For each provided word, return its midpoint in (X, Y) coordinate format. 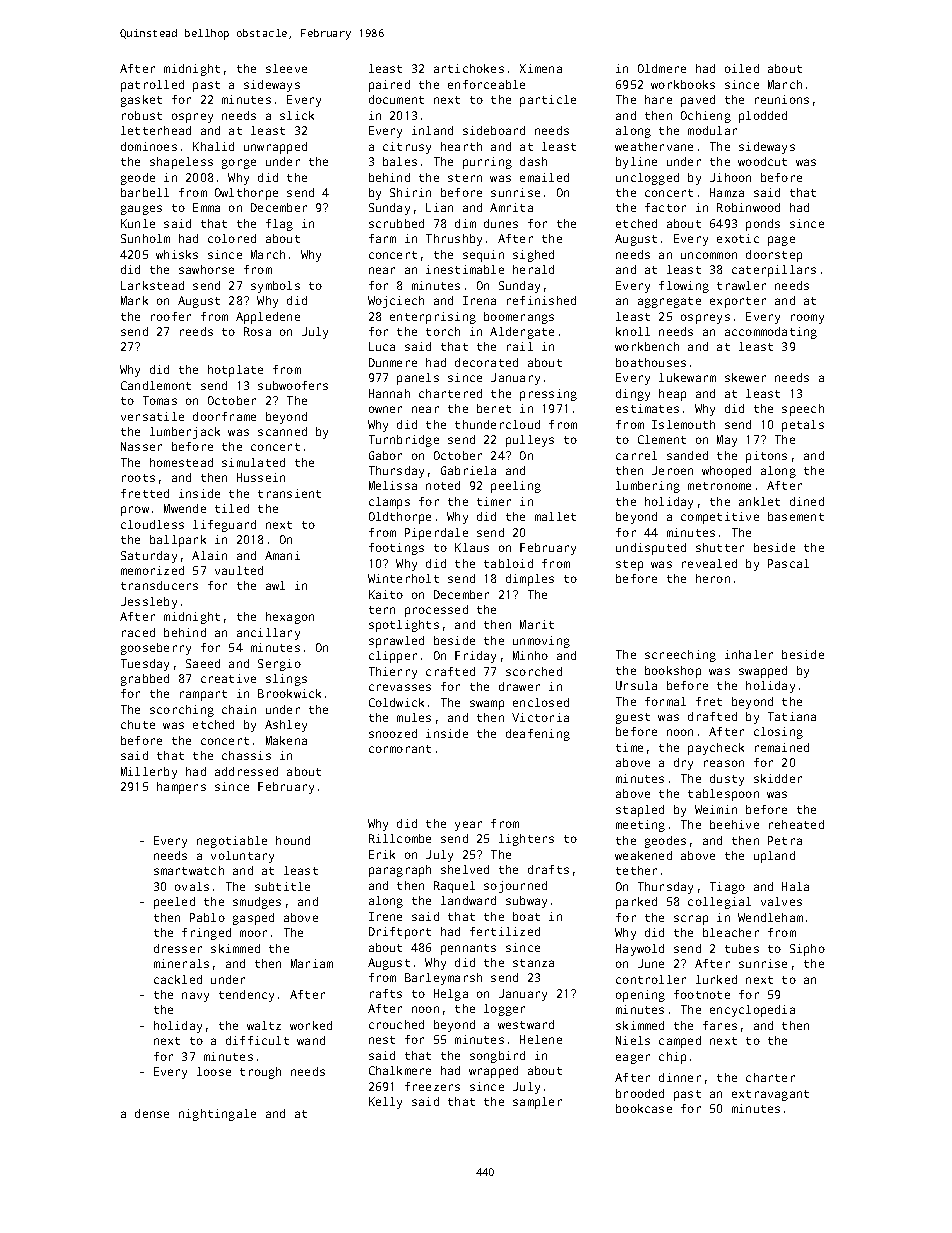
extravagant (770, 1095)
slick (297, 115)
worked (311, 1025)
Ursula (636, 685)
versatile (152, 416)
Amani (282, 555)
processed (436, 611)
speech (803, 410)
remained (782, 747)
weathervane (654, 146)
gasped (253, 919)
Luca (382, 346)
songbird (497, 1057)
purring (487, 163)
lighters (526, 840)
